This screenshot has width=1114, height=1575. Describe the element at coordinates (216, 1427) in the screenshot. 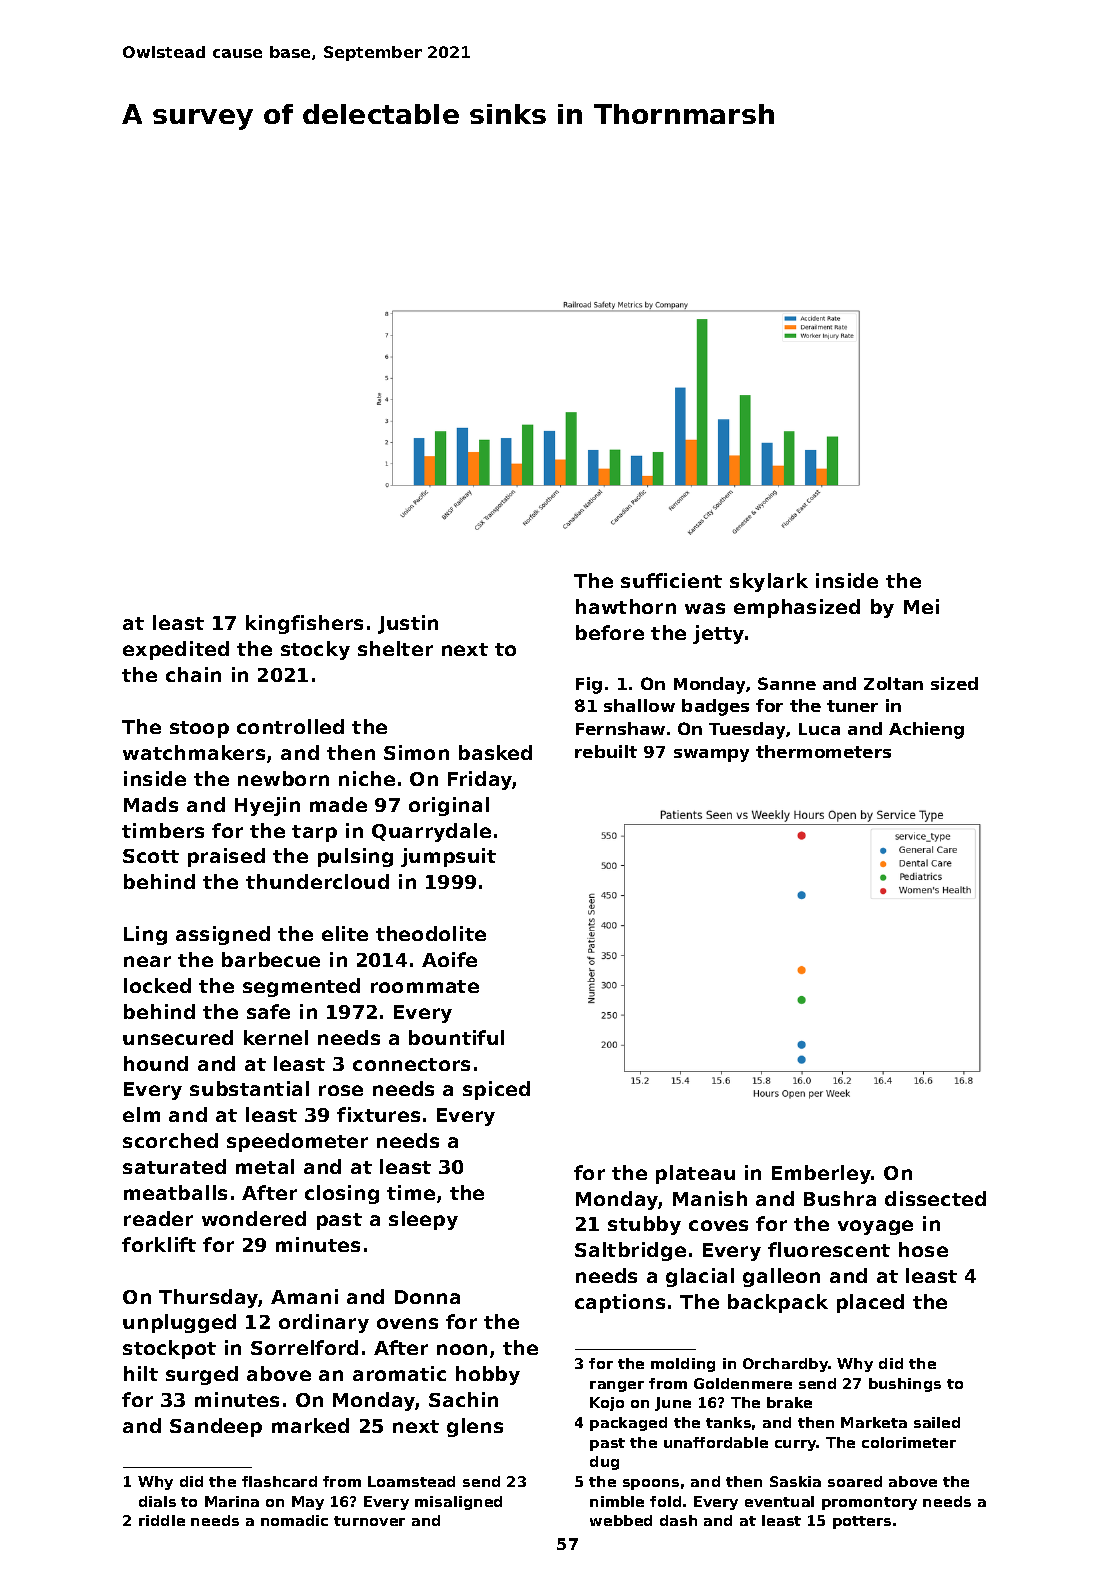

I see `Sandeep` at that location.
